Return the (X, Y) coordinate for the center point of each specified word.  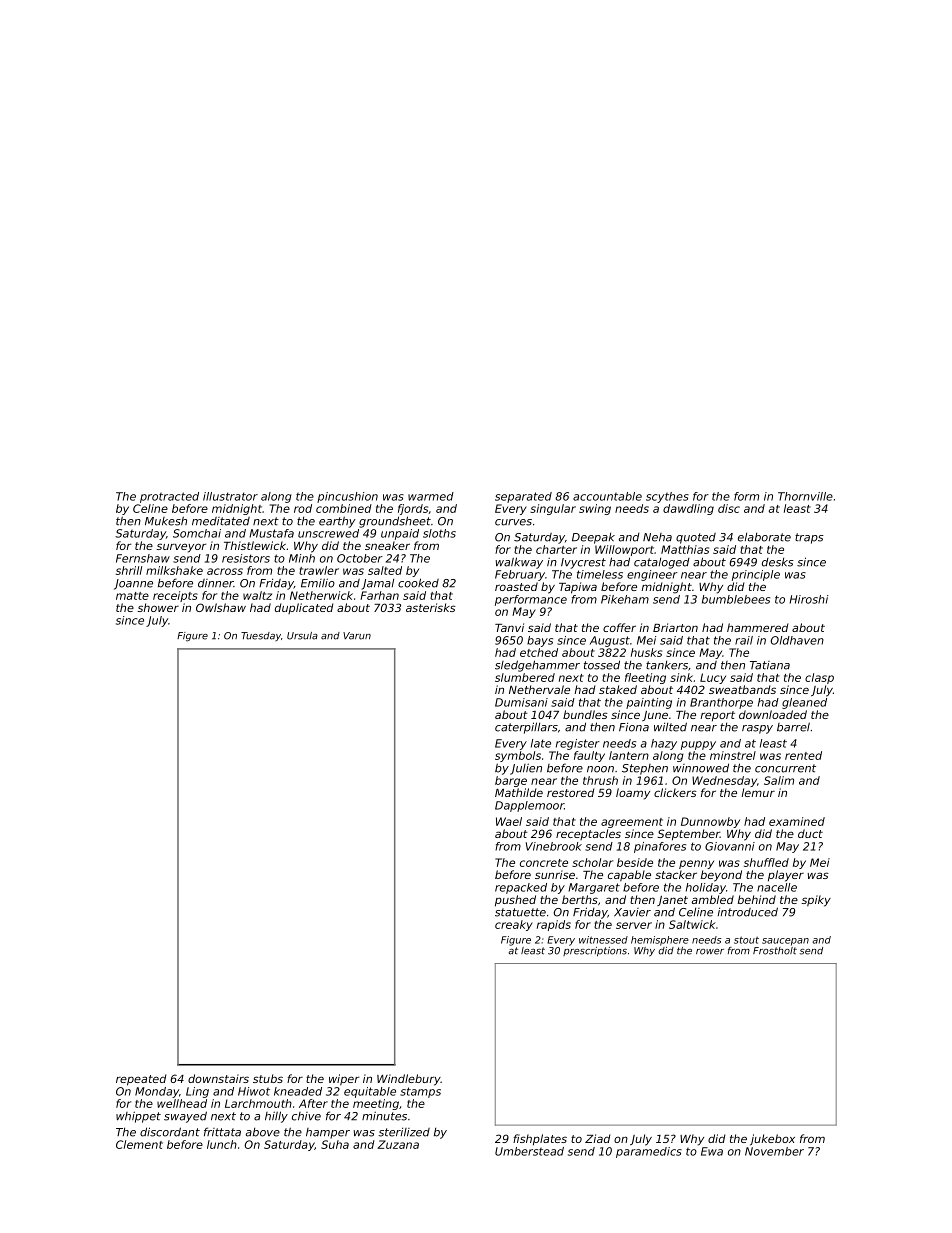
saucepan (785, 942)
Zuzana (398, 1144)
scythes (667, 497)
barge (511, 781)
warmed (431, 496)
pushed (515, 901)
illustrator (230, 496)
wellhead (182, 1103)
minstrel (733, 755)
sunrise (555, 874)
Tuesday (261, 636)
